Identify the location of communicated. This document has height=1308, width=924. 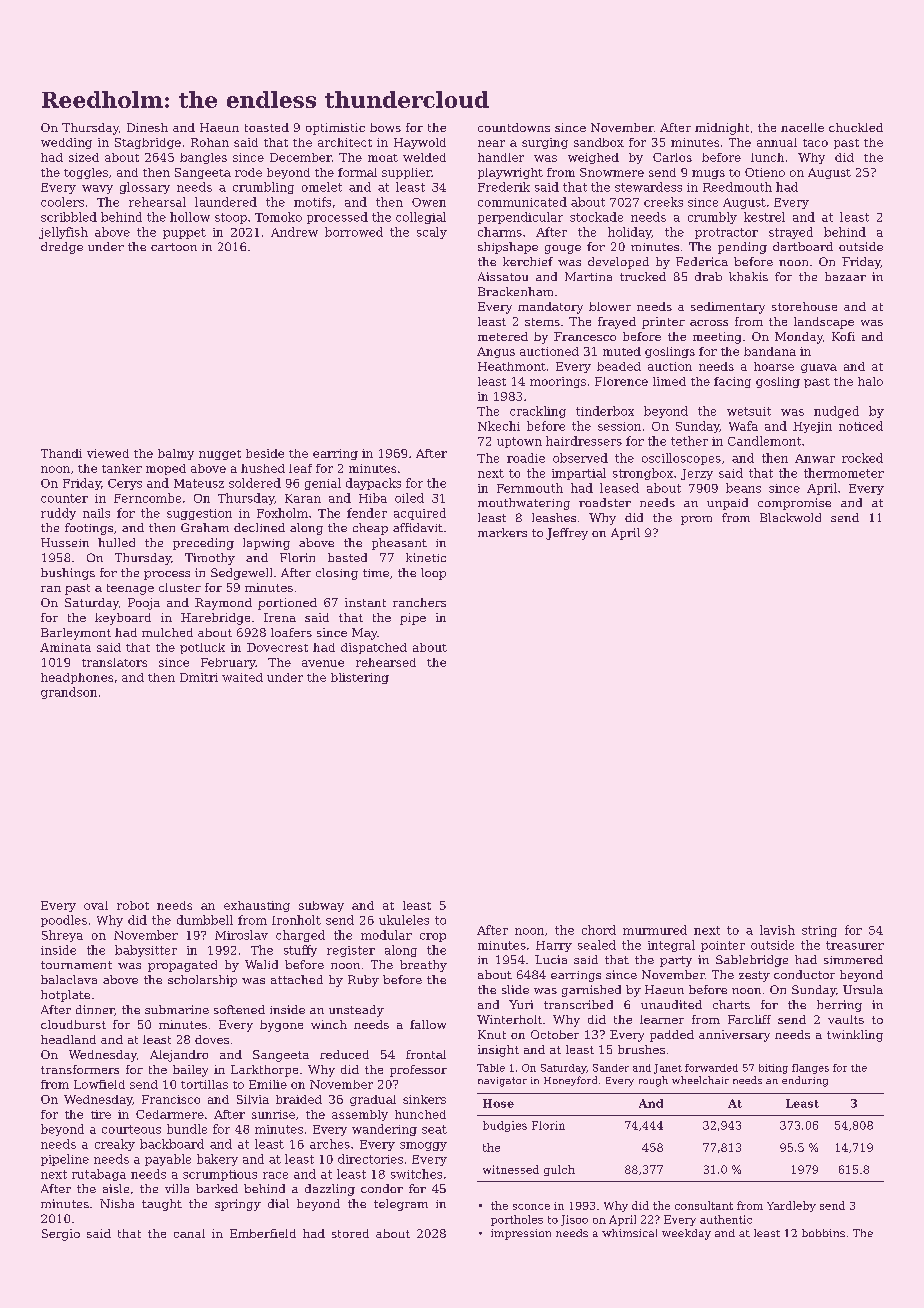
(522, 202).
